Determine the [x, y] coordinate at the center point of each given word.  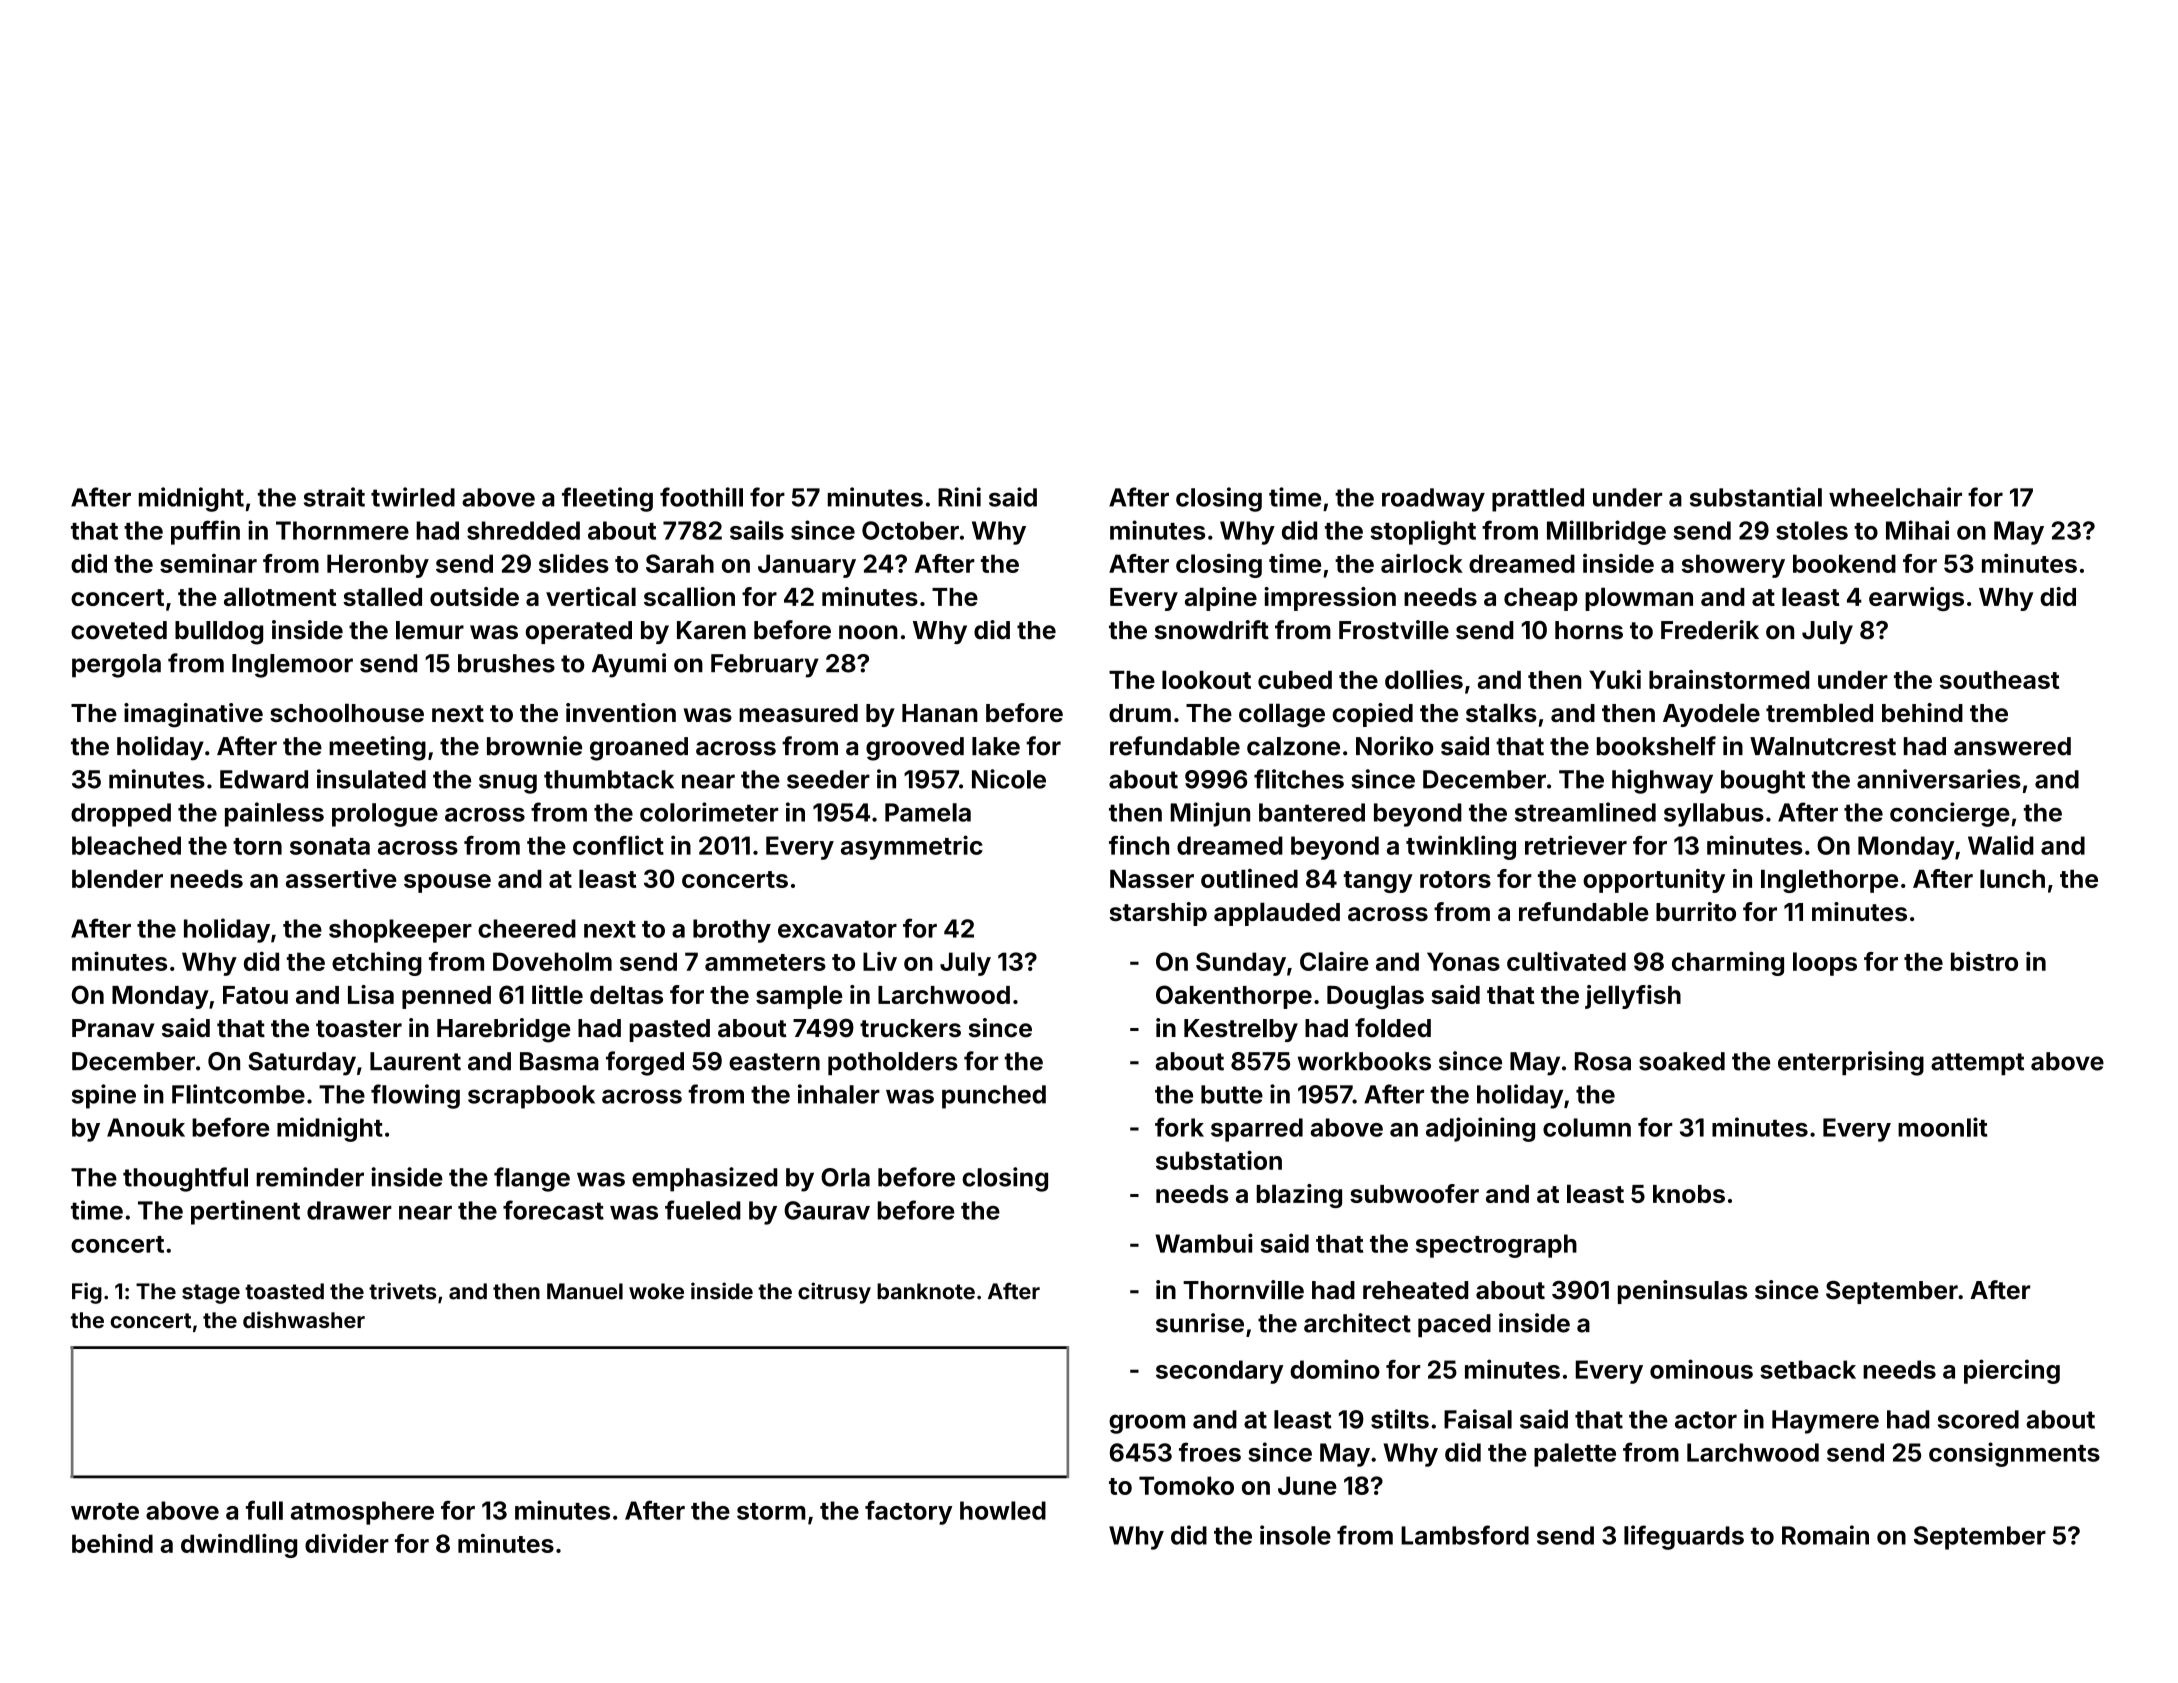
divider [347, 1543]
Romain [1825, 1535]
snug [508, 784]
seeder [828, 779]
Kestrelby [1241, 1030]
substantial [1756, 497]
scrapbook [531, 1097]
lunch [2012, 878]
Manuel [585, 1291]
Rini [959, 497]
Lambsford [1465, 1535]
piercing [2012, 1371]
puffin [205, 532]
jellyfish [1633, 997]
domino [1335, 1369]
